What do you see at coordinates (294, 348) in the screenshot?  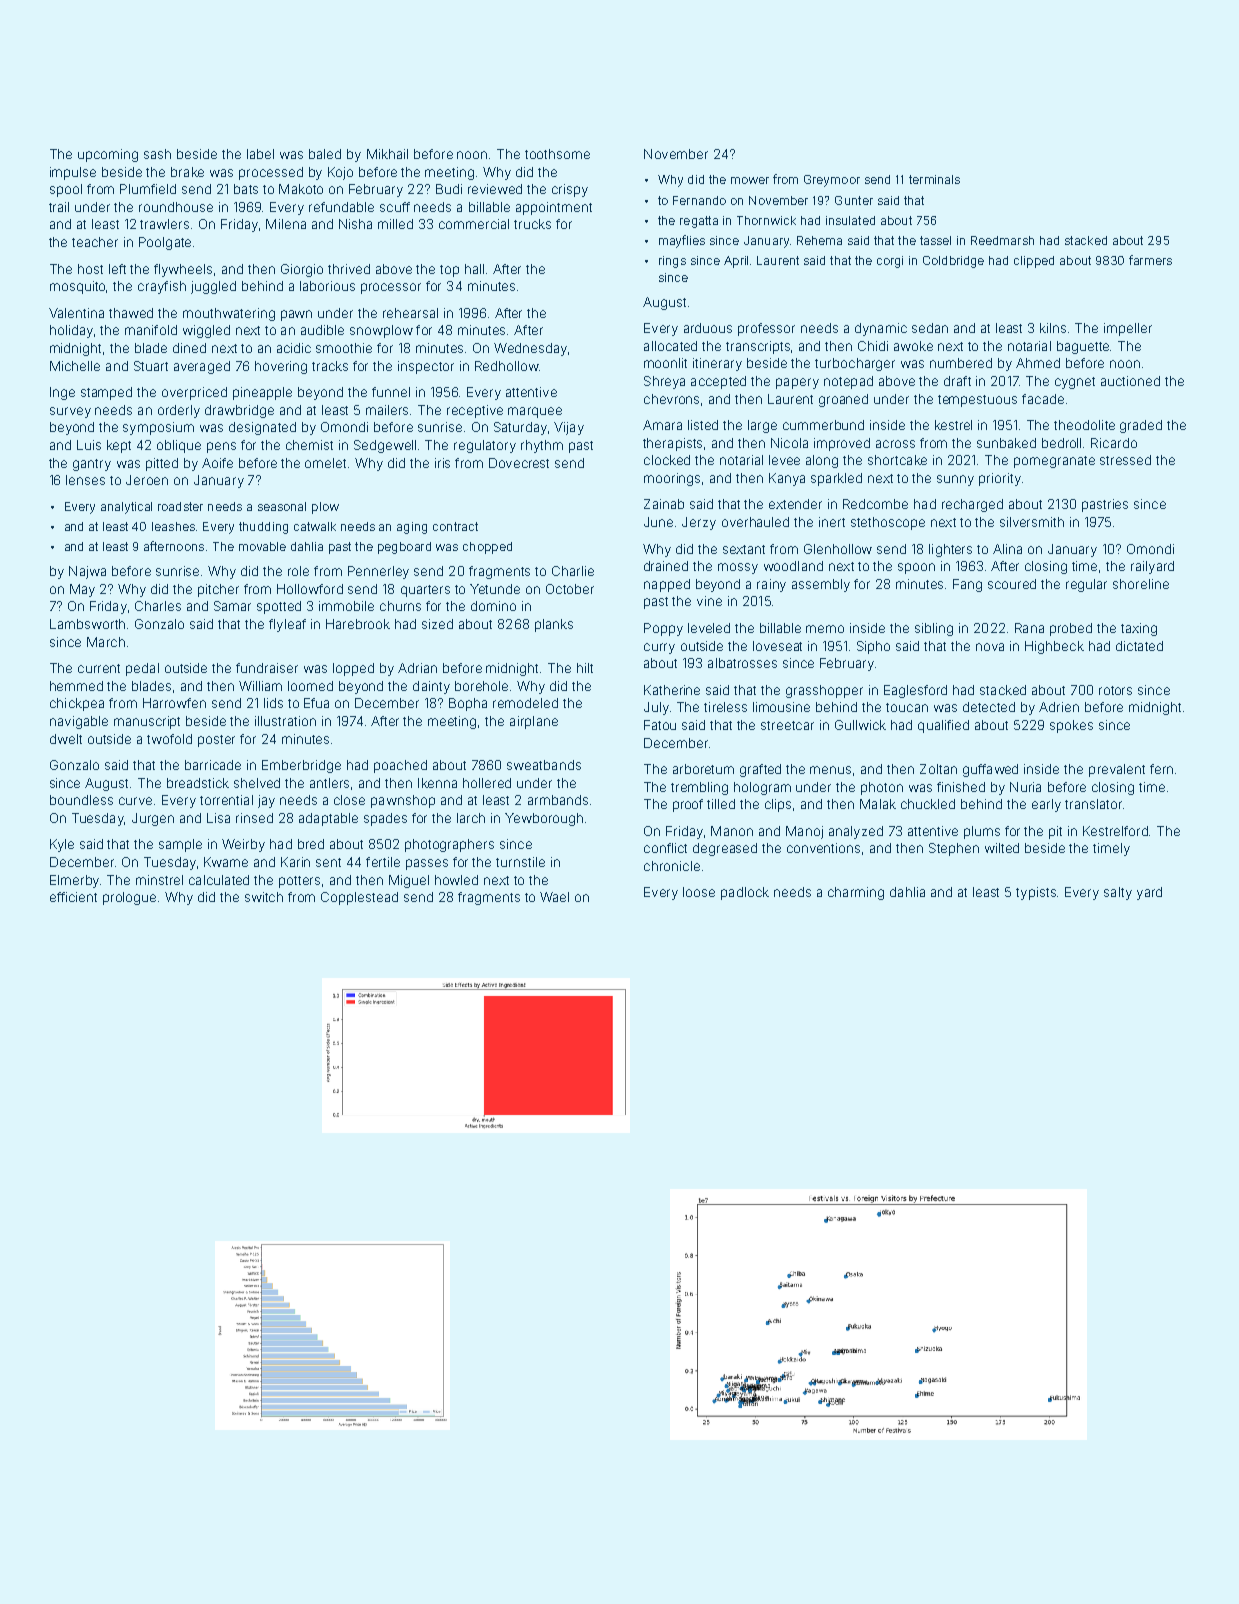 I see `acidic` at bounding box center [294, 348].
